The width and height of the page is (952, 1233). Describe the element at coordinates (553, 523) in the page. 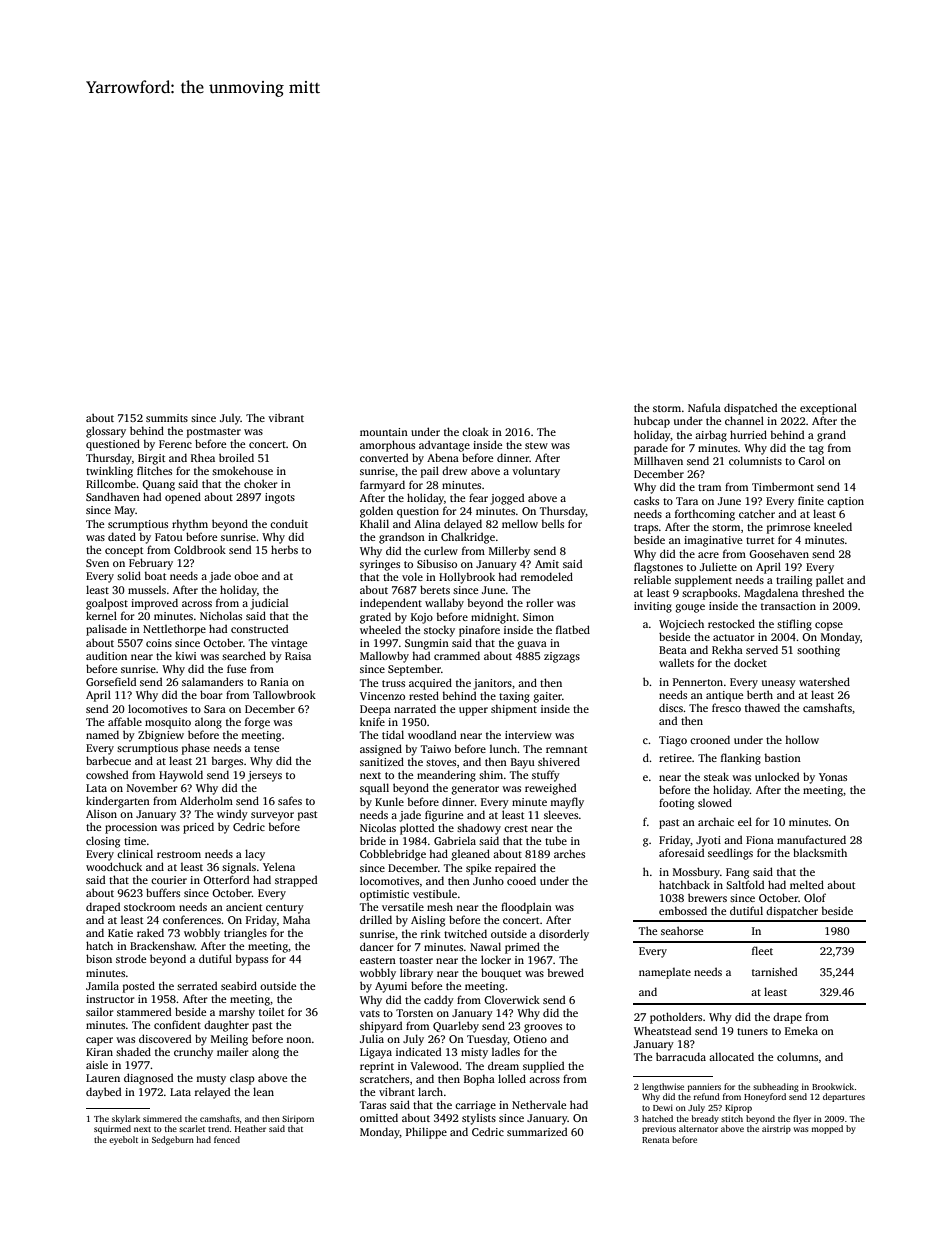

I see `bells` at that location.
